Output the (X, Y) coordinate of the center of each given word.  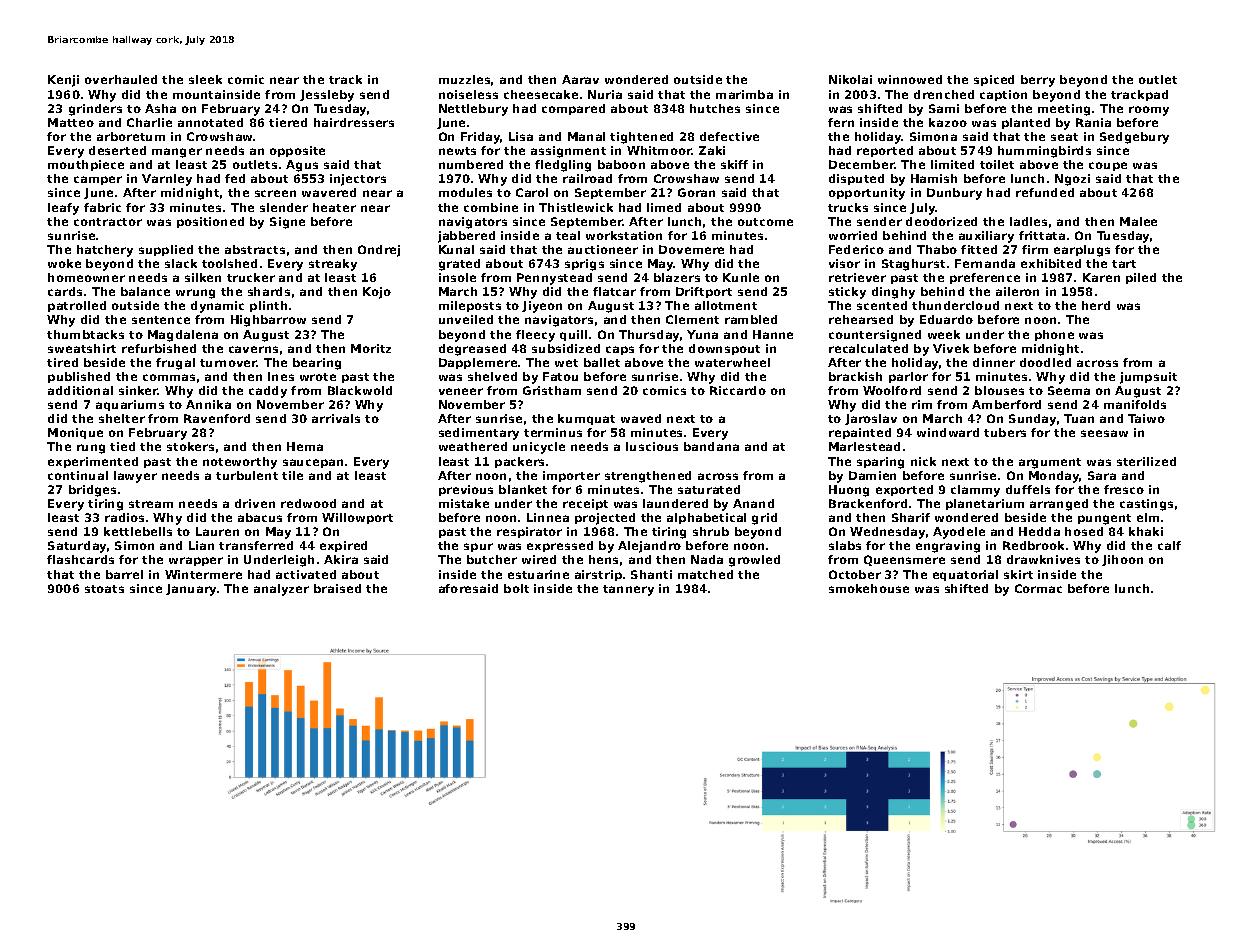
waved (641, 418)
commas (169, 377)
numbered (471, 164)
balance (145, 291)
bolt (516, 588)
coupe (1108, 166)
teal (568, 235)
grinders (95, 110)
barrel (124, 574)
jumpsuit (1148, 378)
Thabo (937, 249)
